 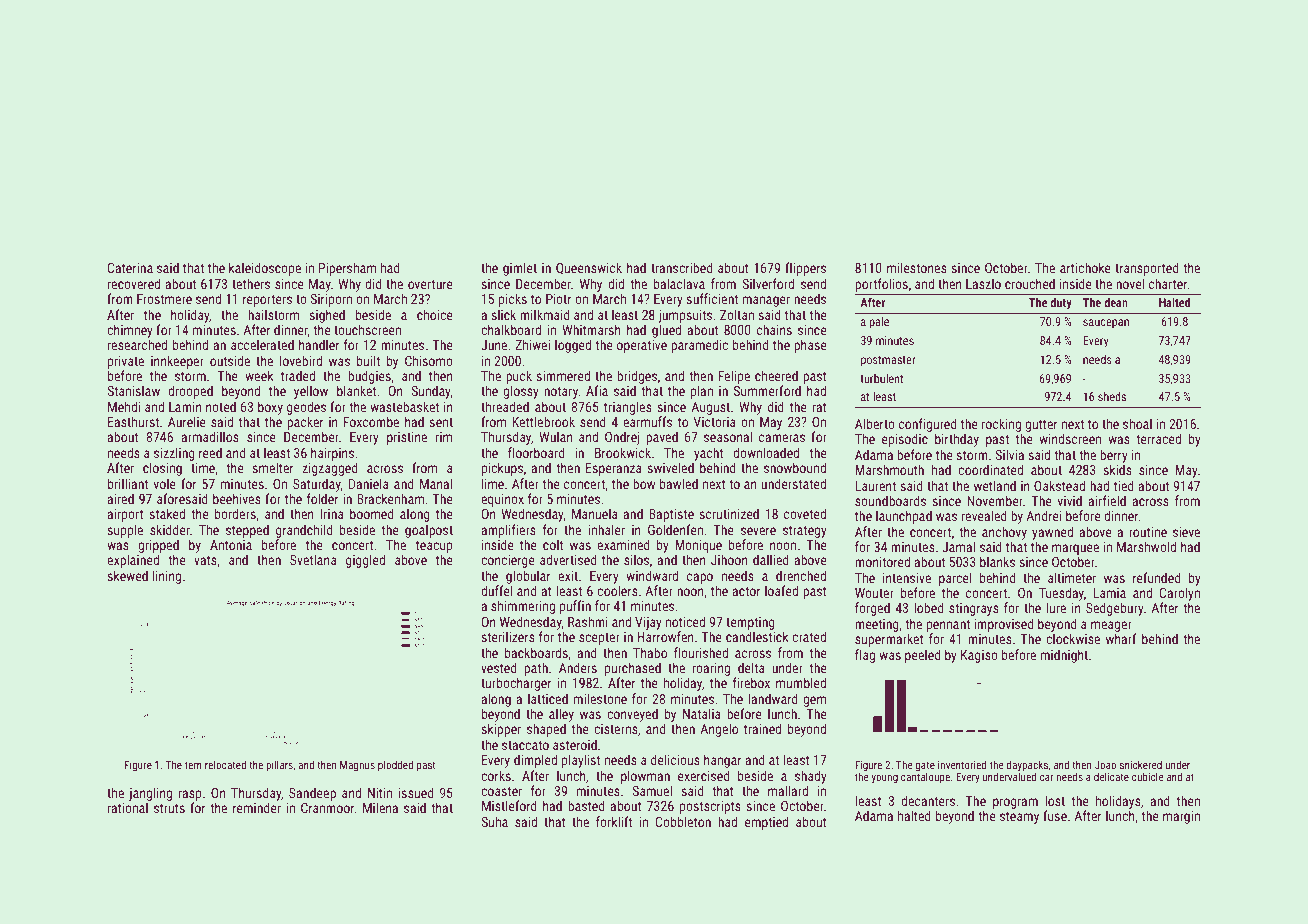 What do you see at coordinates (231, 545) in the document?
I see `Antonia` at bounding box center [231, 545].
